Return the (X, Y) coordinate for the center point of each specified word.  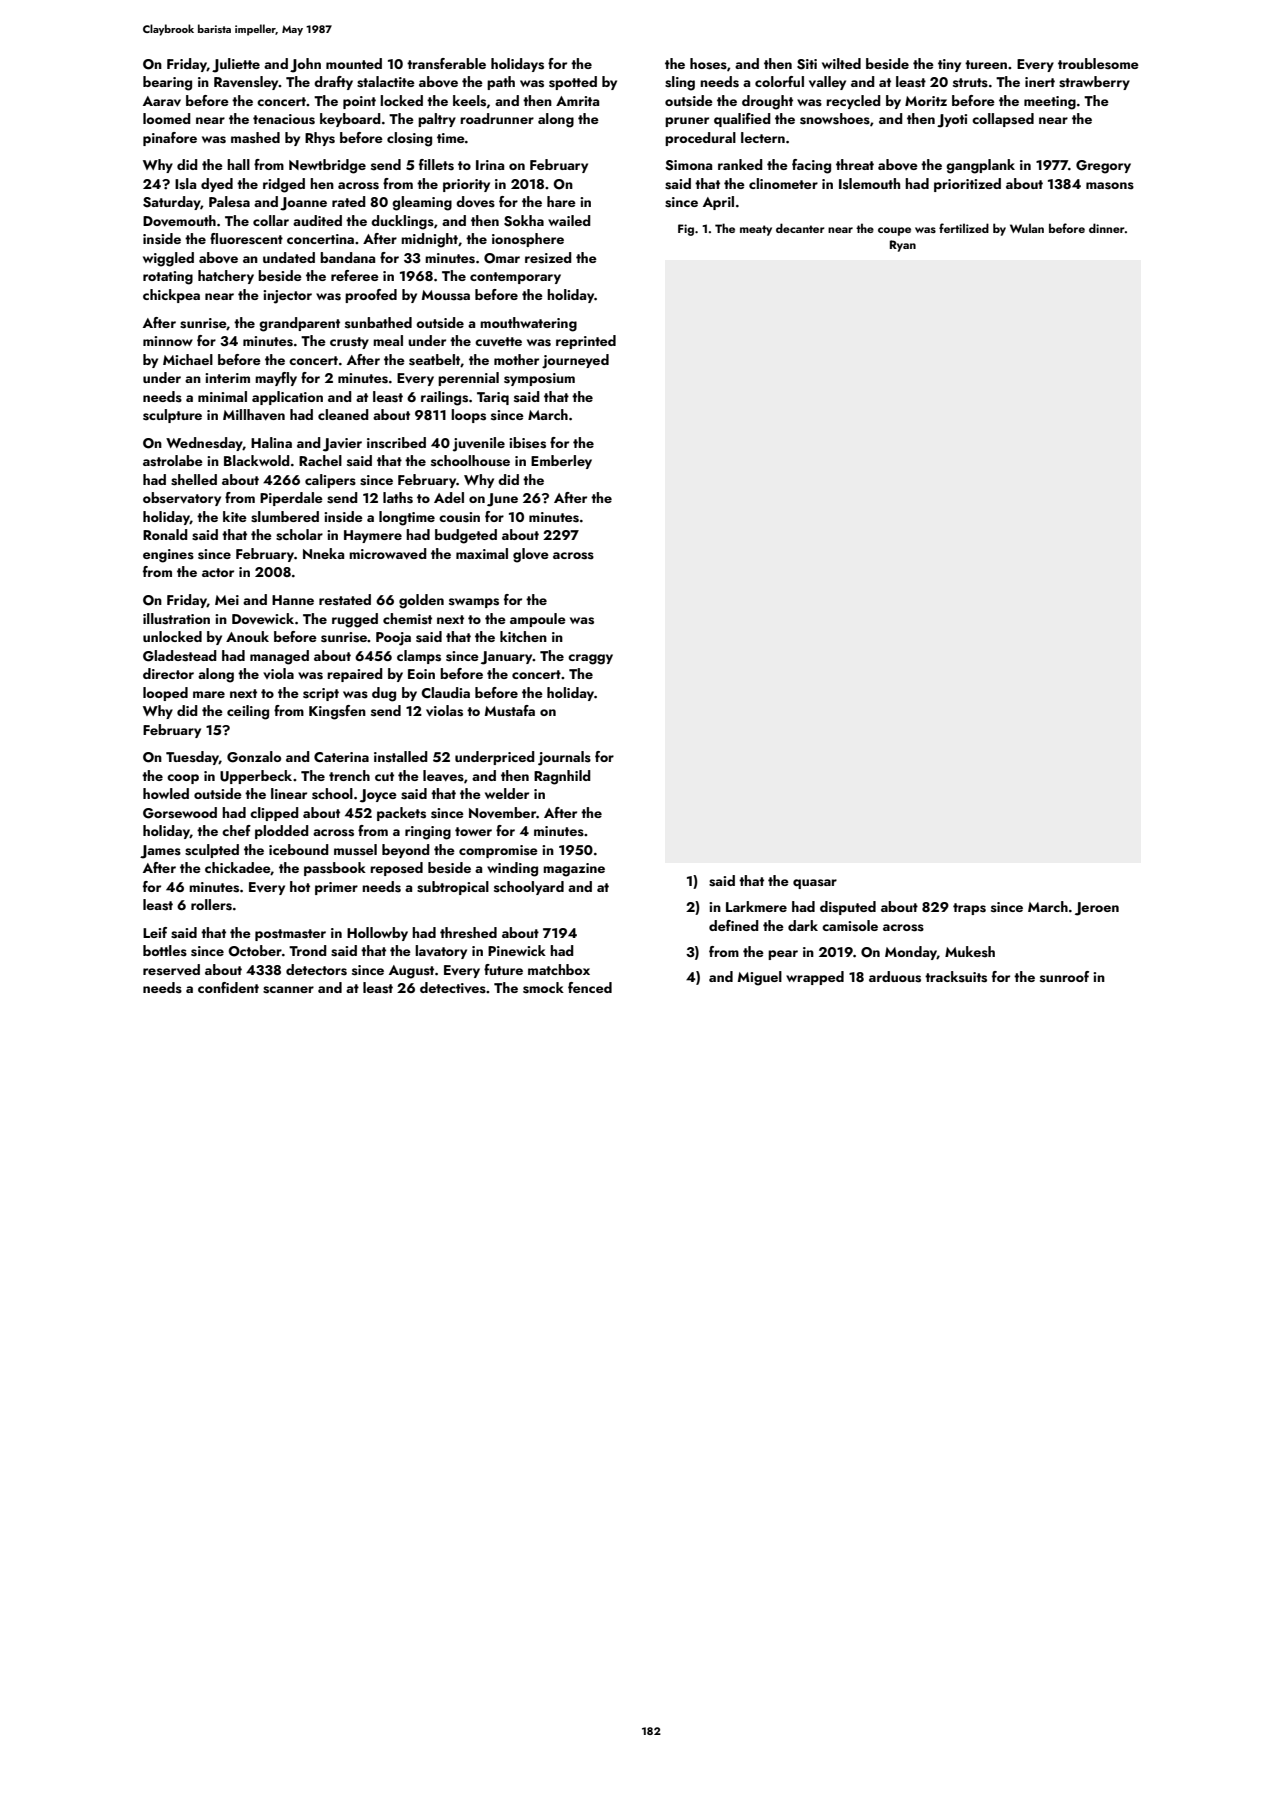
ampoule (538, 620)
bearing (167, 83)
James (160, 852)
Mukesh (970, 952)
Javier (342, 445)
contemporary (515, 278)
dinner (1107, 228)
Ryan (903, 246)
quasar (815, 884)
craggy (590, 659)
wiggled (168, 259)
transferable (446, 64)
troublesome (1098, 64)
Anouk (247, 636)
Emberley (561, 462)
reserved (171, 970)
